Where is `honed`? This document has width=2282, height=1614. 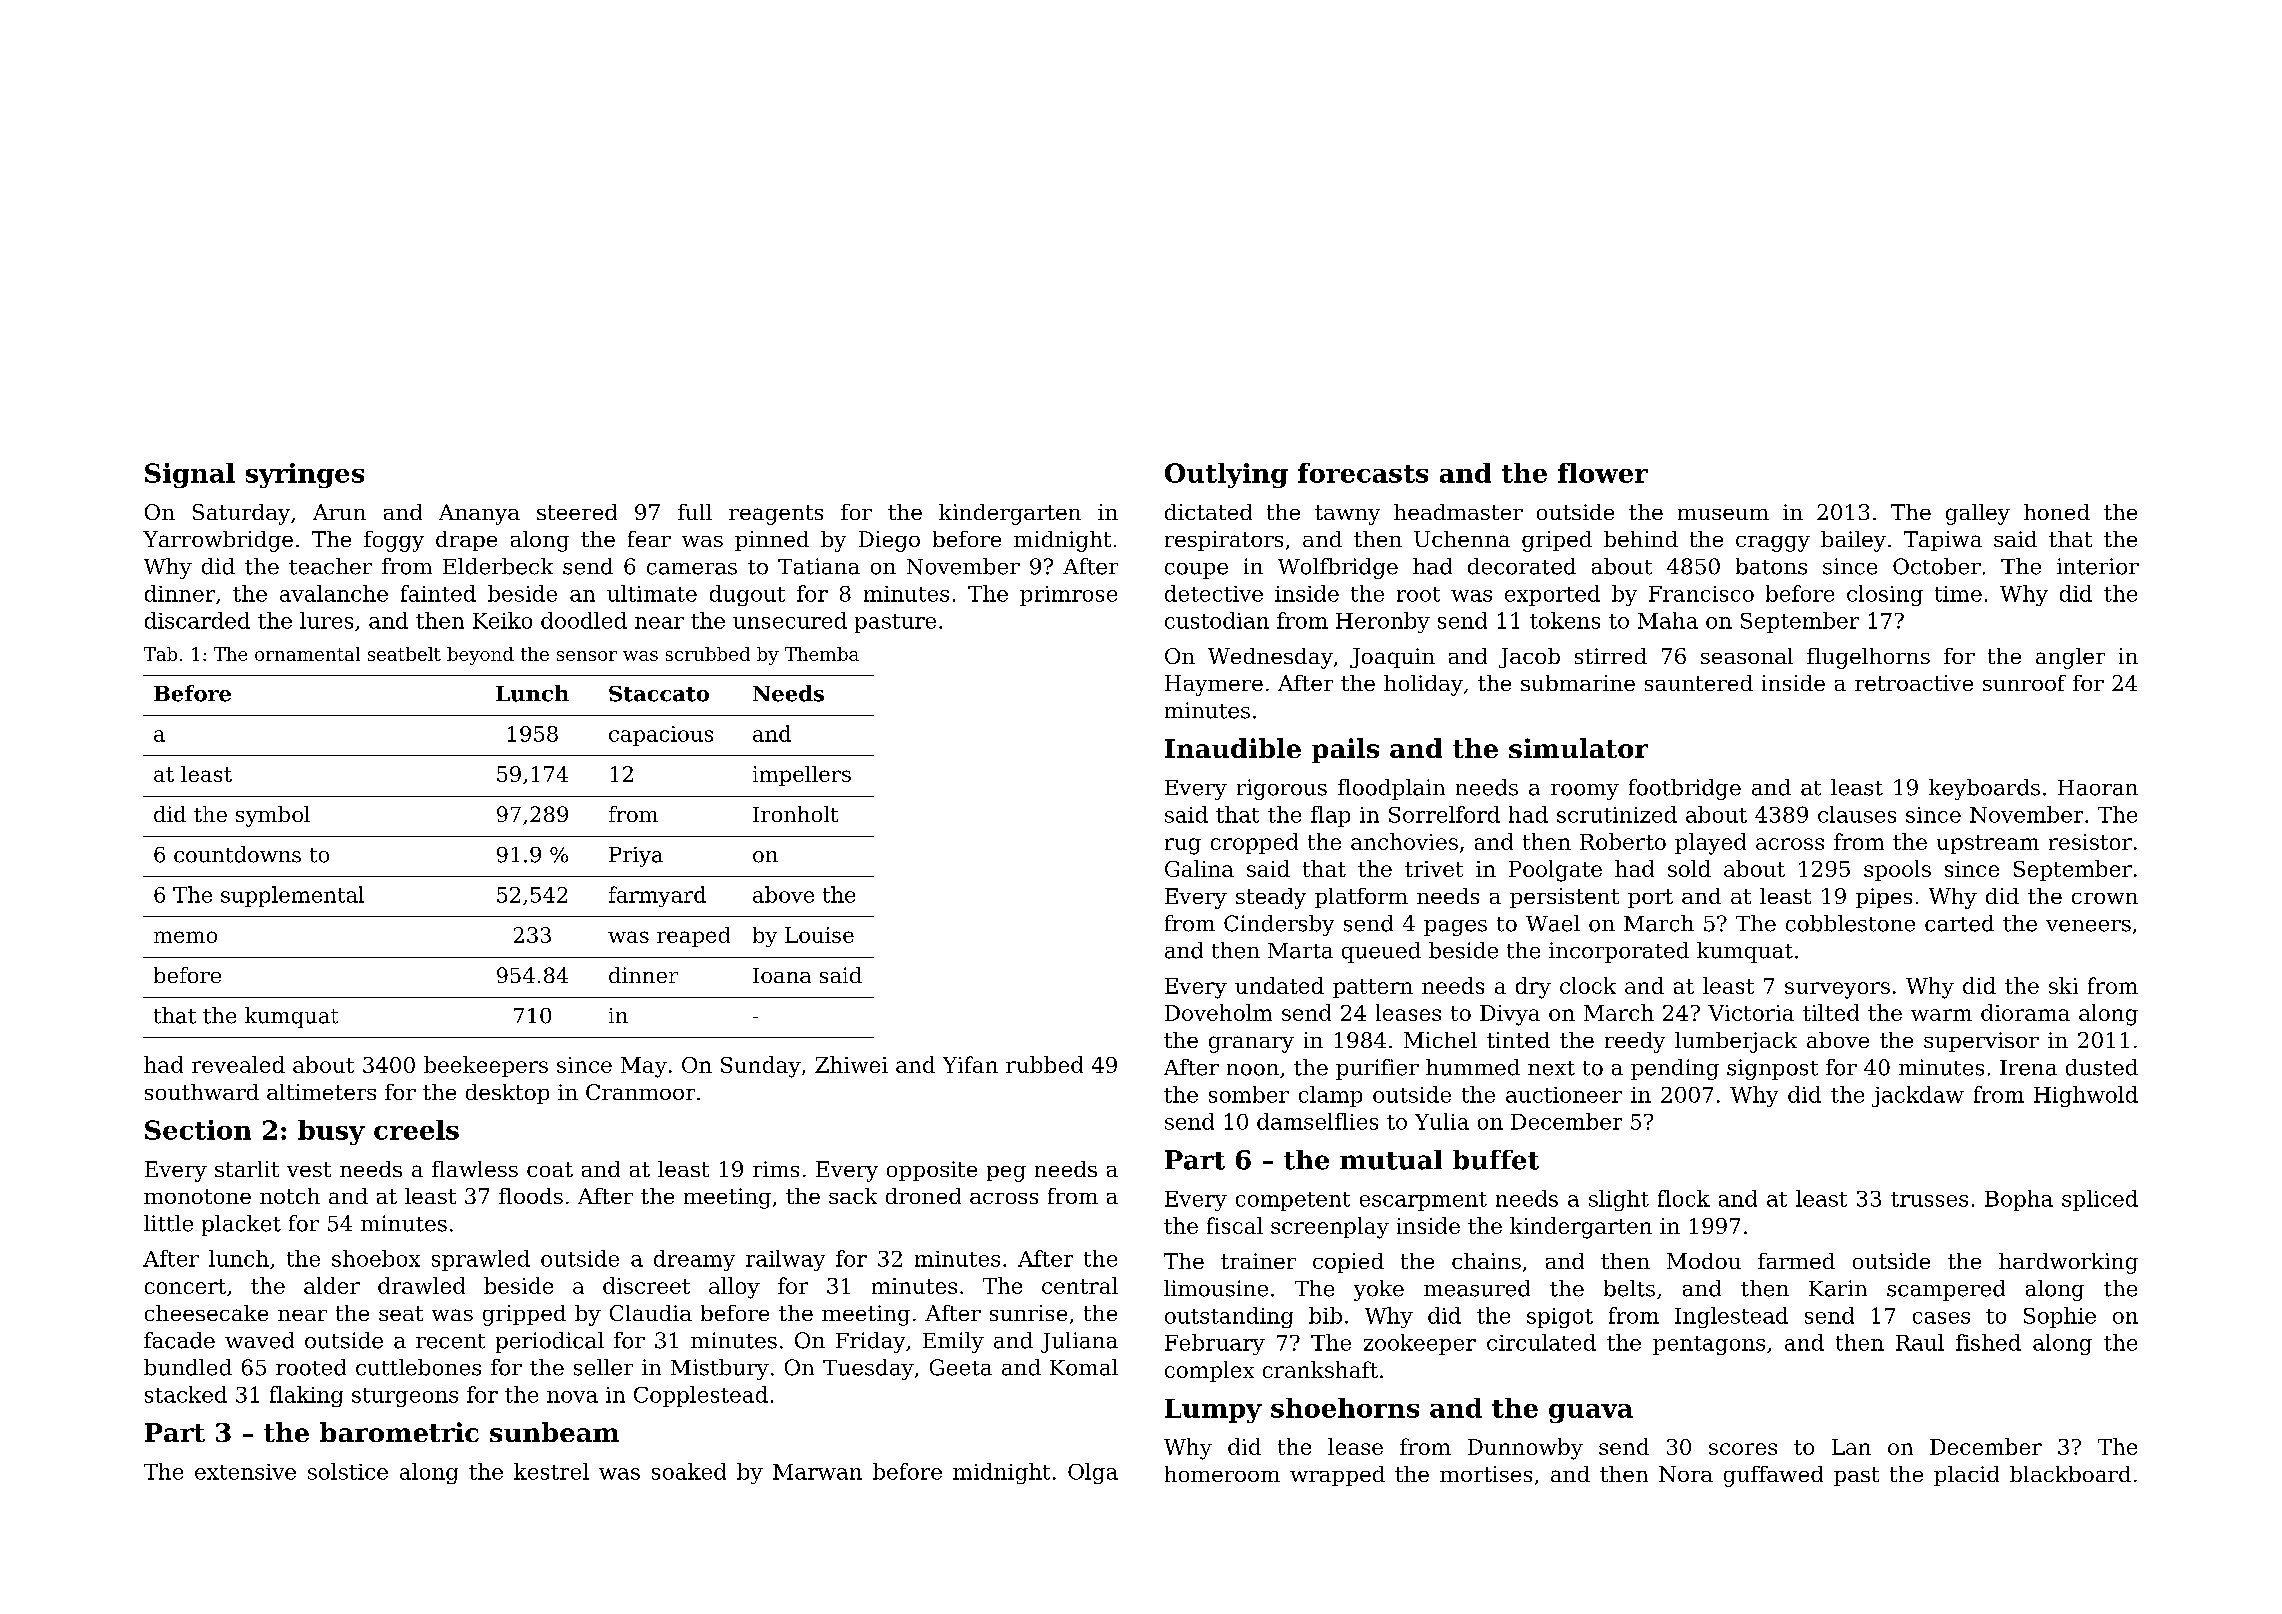 honed is located at coordinates (2057, 512).
